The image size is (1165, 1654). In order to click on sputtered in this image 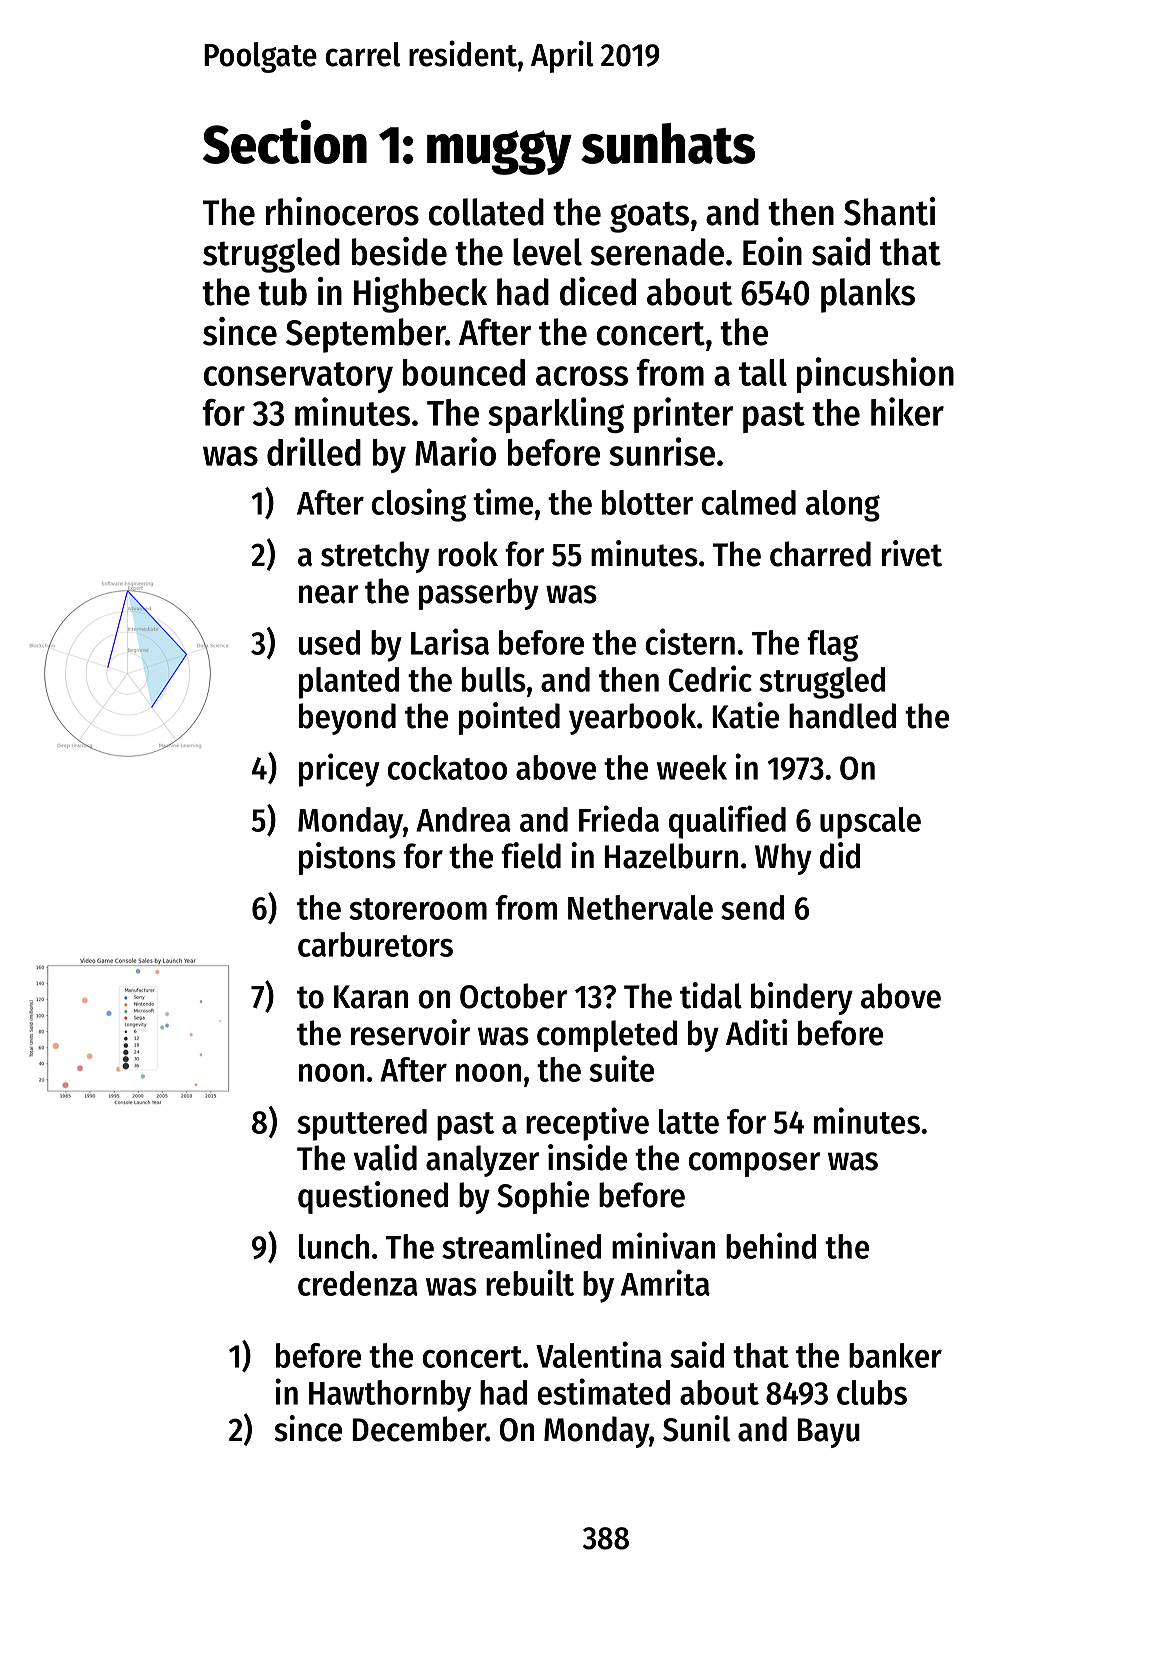, I will do `click(362, 1125)`.
